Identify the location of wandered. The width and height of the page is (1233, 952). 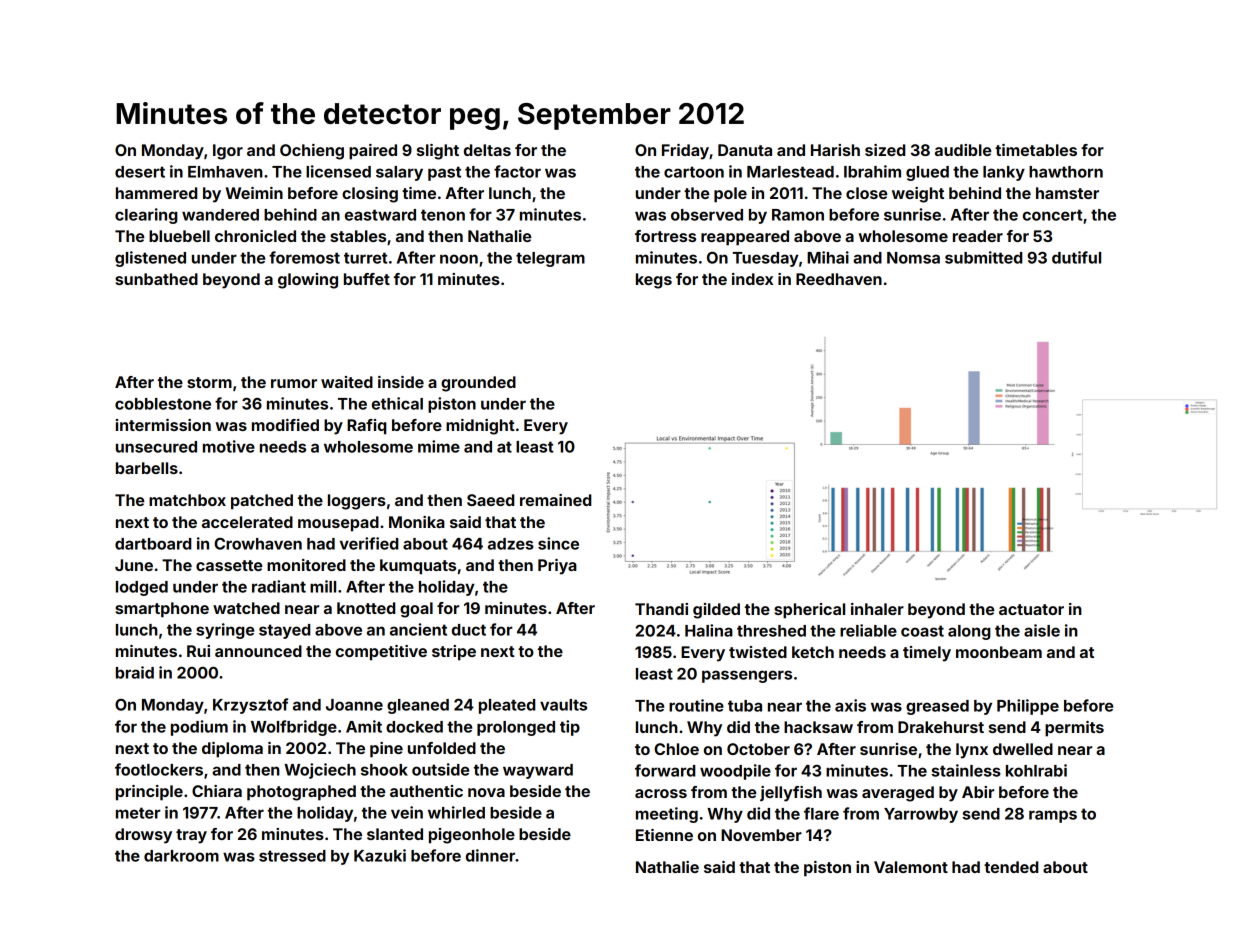
(220, 215).
